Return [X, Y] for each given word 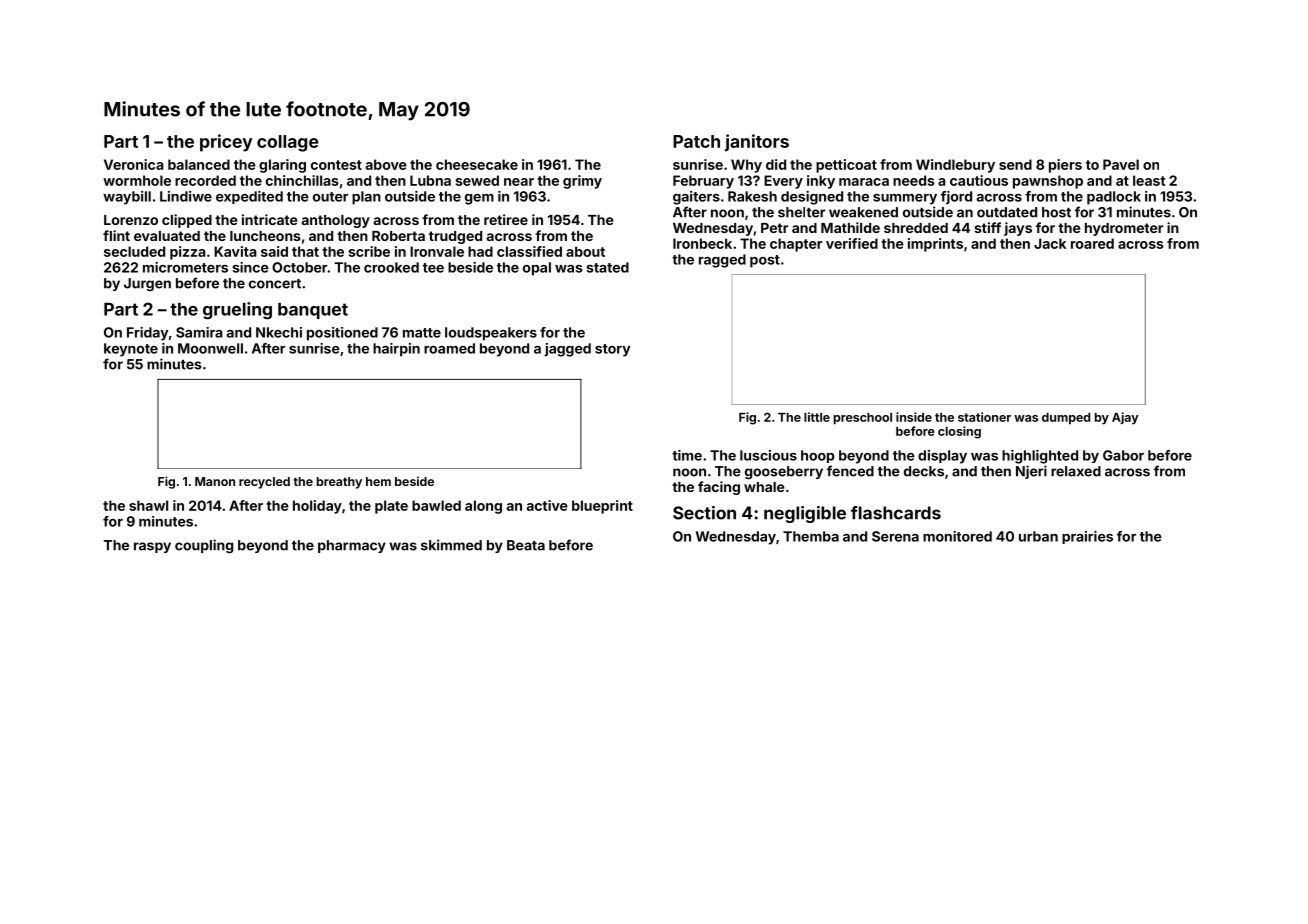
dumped [1066, 419]
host [1056, 212]
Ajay [1125, 418]
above [386, 164]
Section [704, 513]
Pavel [1121, 164]
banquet [313, 311]
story [612, 350]
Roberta [398, 236]
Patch [696, 141]
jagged [567, 350]
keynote [131, 350]
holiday [317, 507]
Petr [774, 228]
